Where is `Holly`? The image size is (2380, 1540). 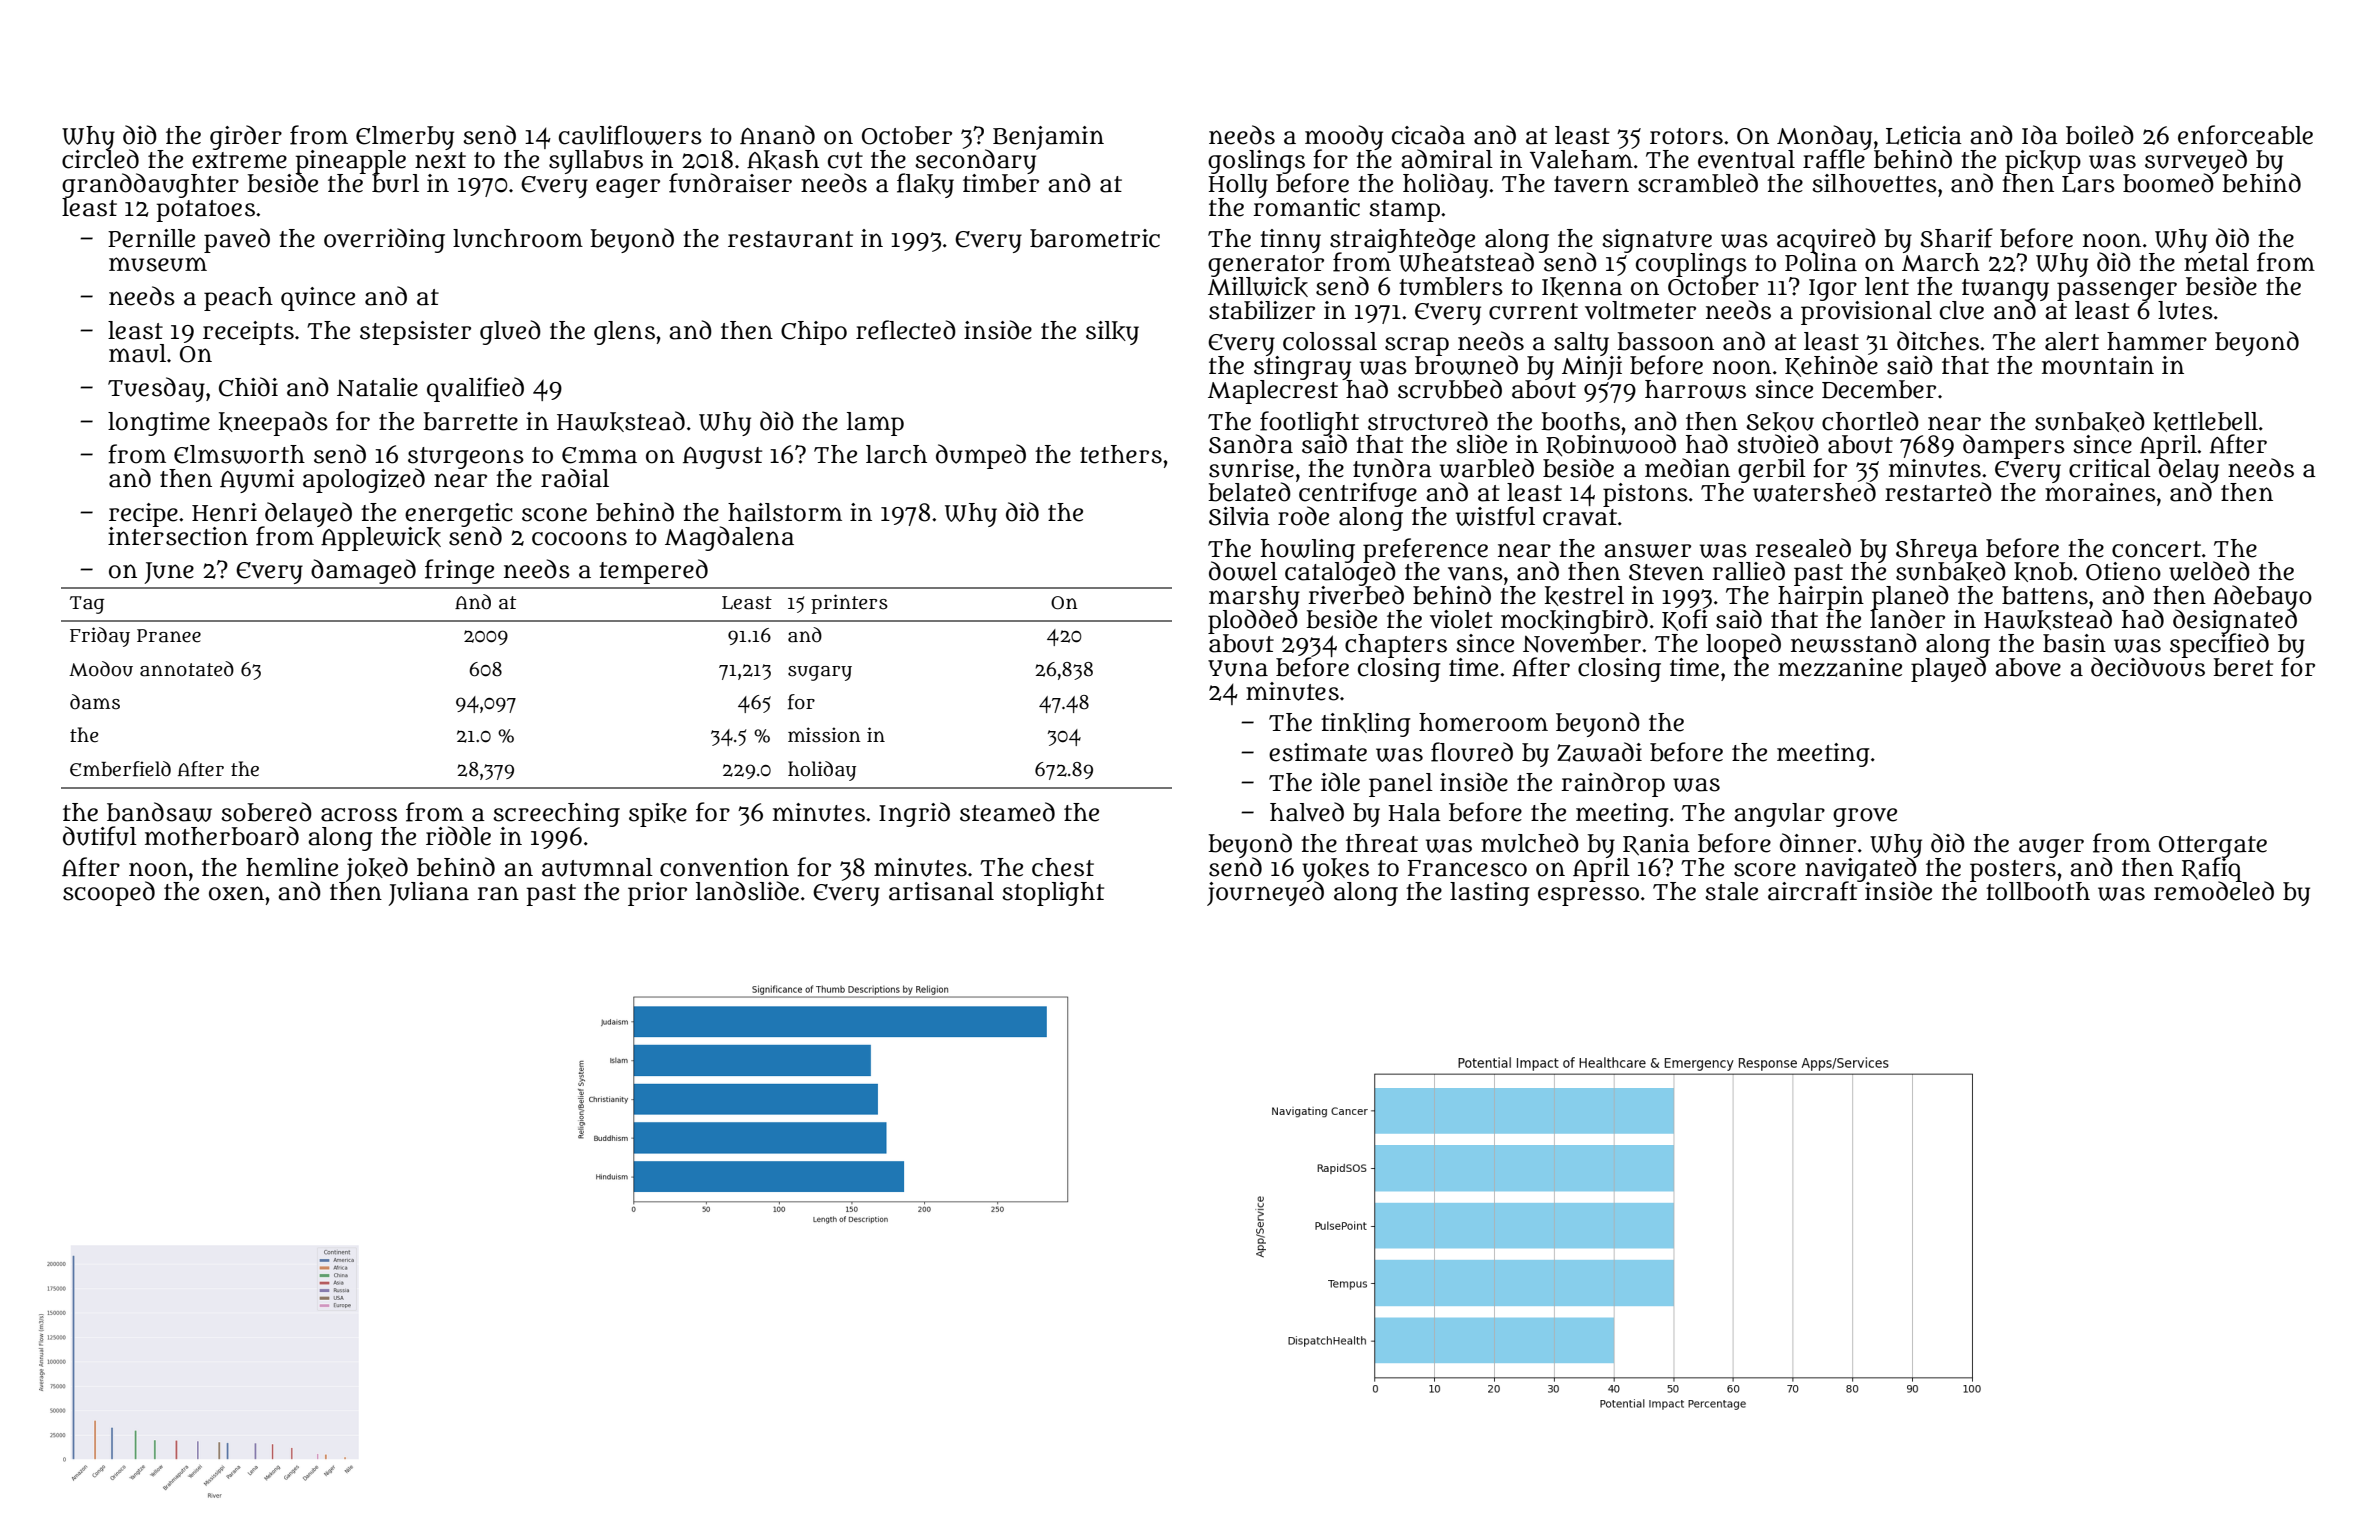
Holly is located at coordinates (1238, 186).
